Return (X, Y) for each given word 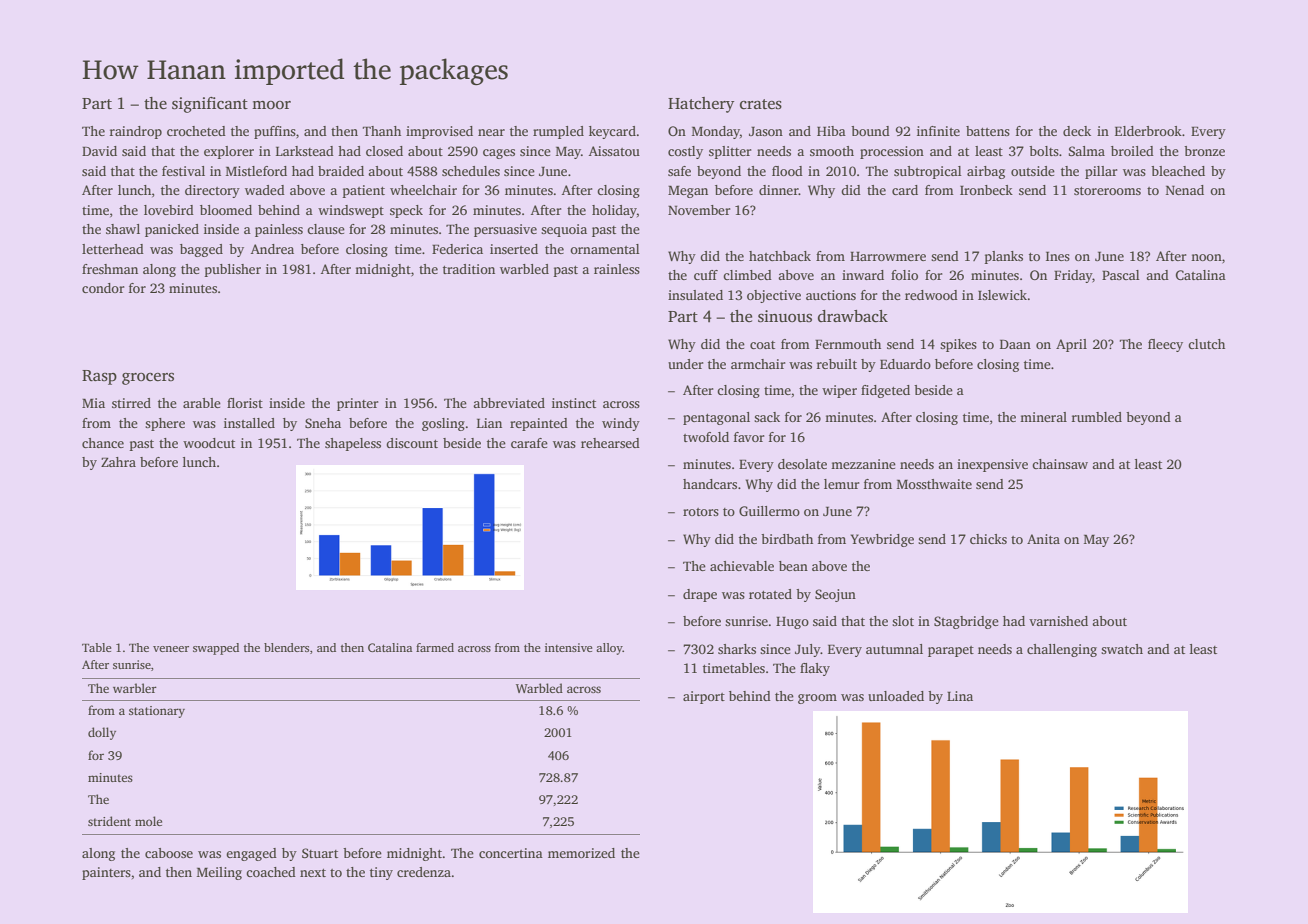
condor (103, 288)
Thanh (382, 131)
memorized (581, 853)
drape (700, 595)
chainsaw (1060, 464)
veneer (171, 649)
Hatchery (701, 105)
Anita (1043, 539)
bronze (1204, 151)
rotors (701, 512)
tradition (469, 269)
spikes (958, 345)
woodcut (209, 443)
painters (106, 873)
